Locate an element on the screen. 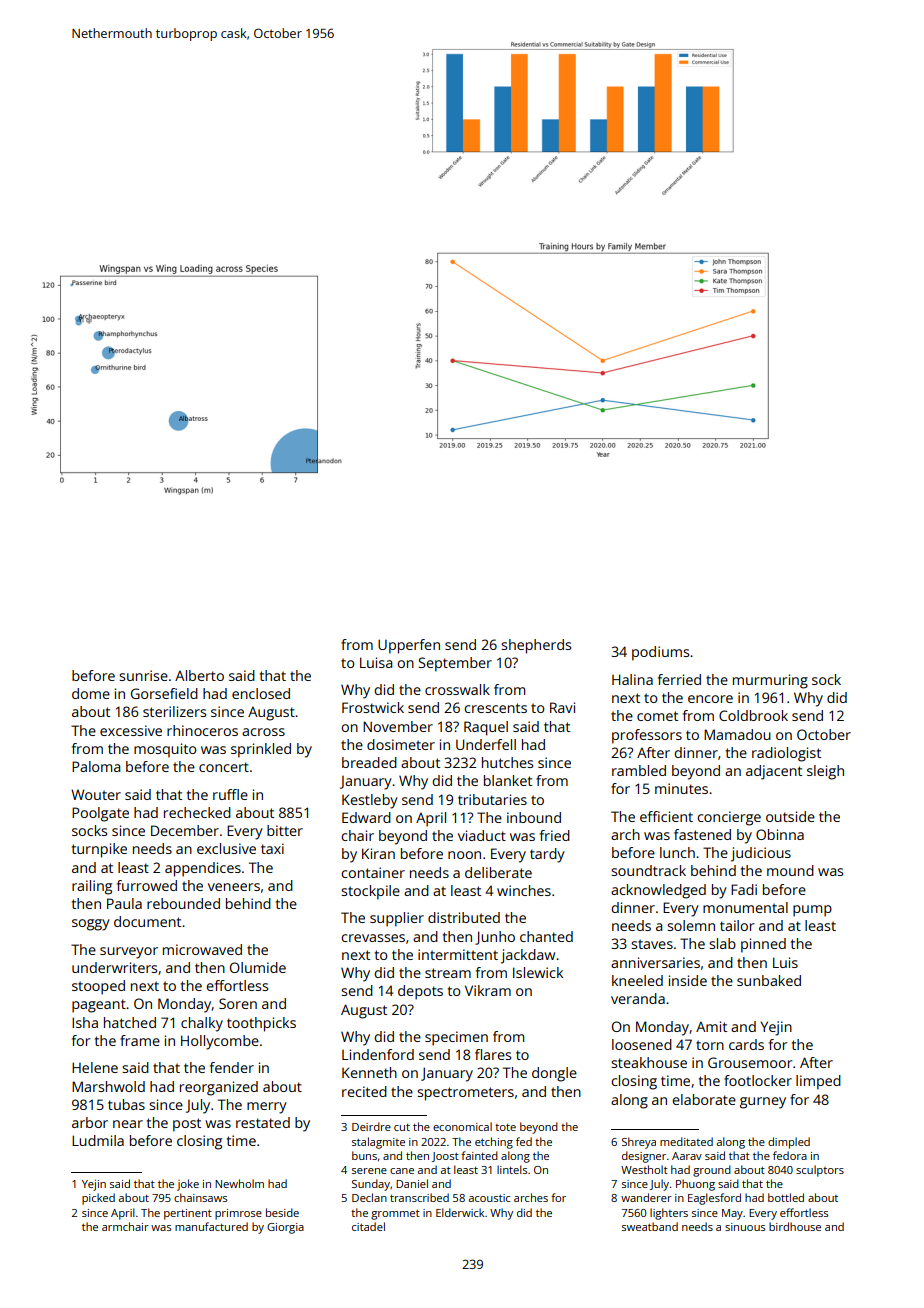 The width and height of the screenshot is (924, 1308). flares is located at coordinates (493, 1054).
